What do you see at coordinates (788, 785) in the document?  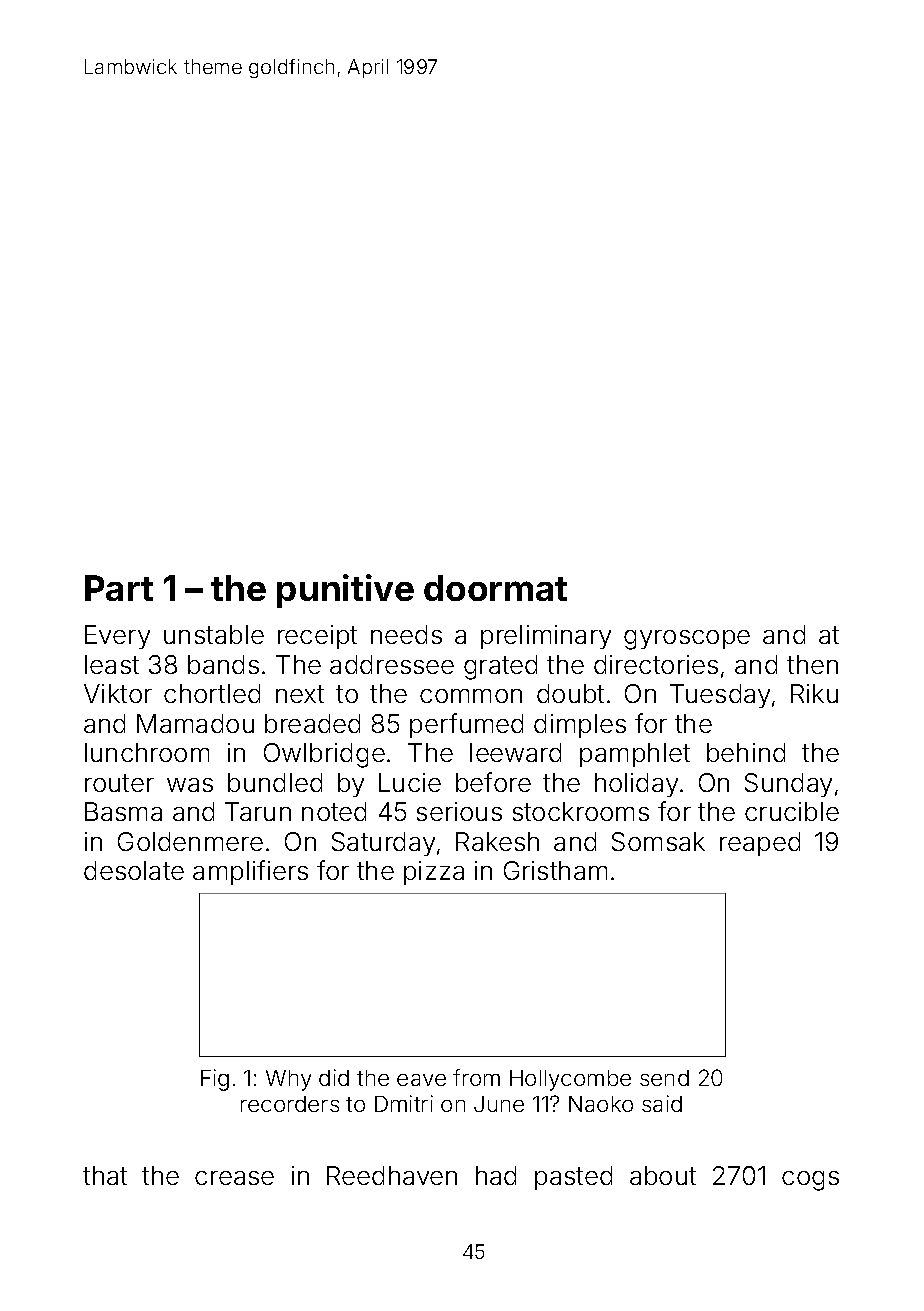 I see `Sunday` at bounding box center [788, 785].
